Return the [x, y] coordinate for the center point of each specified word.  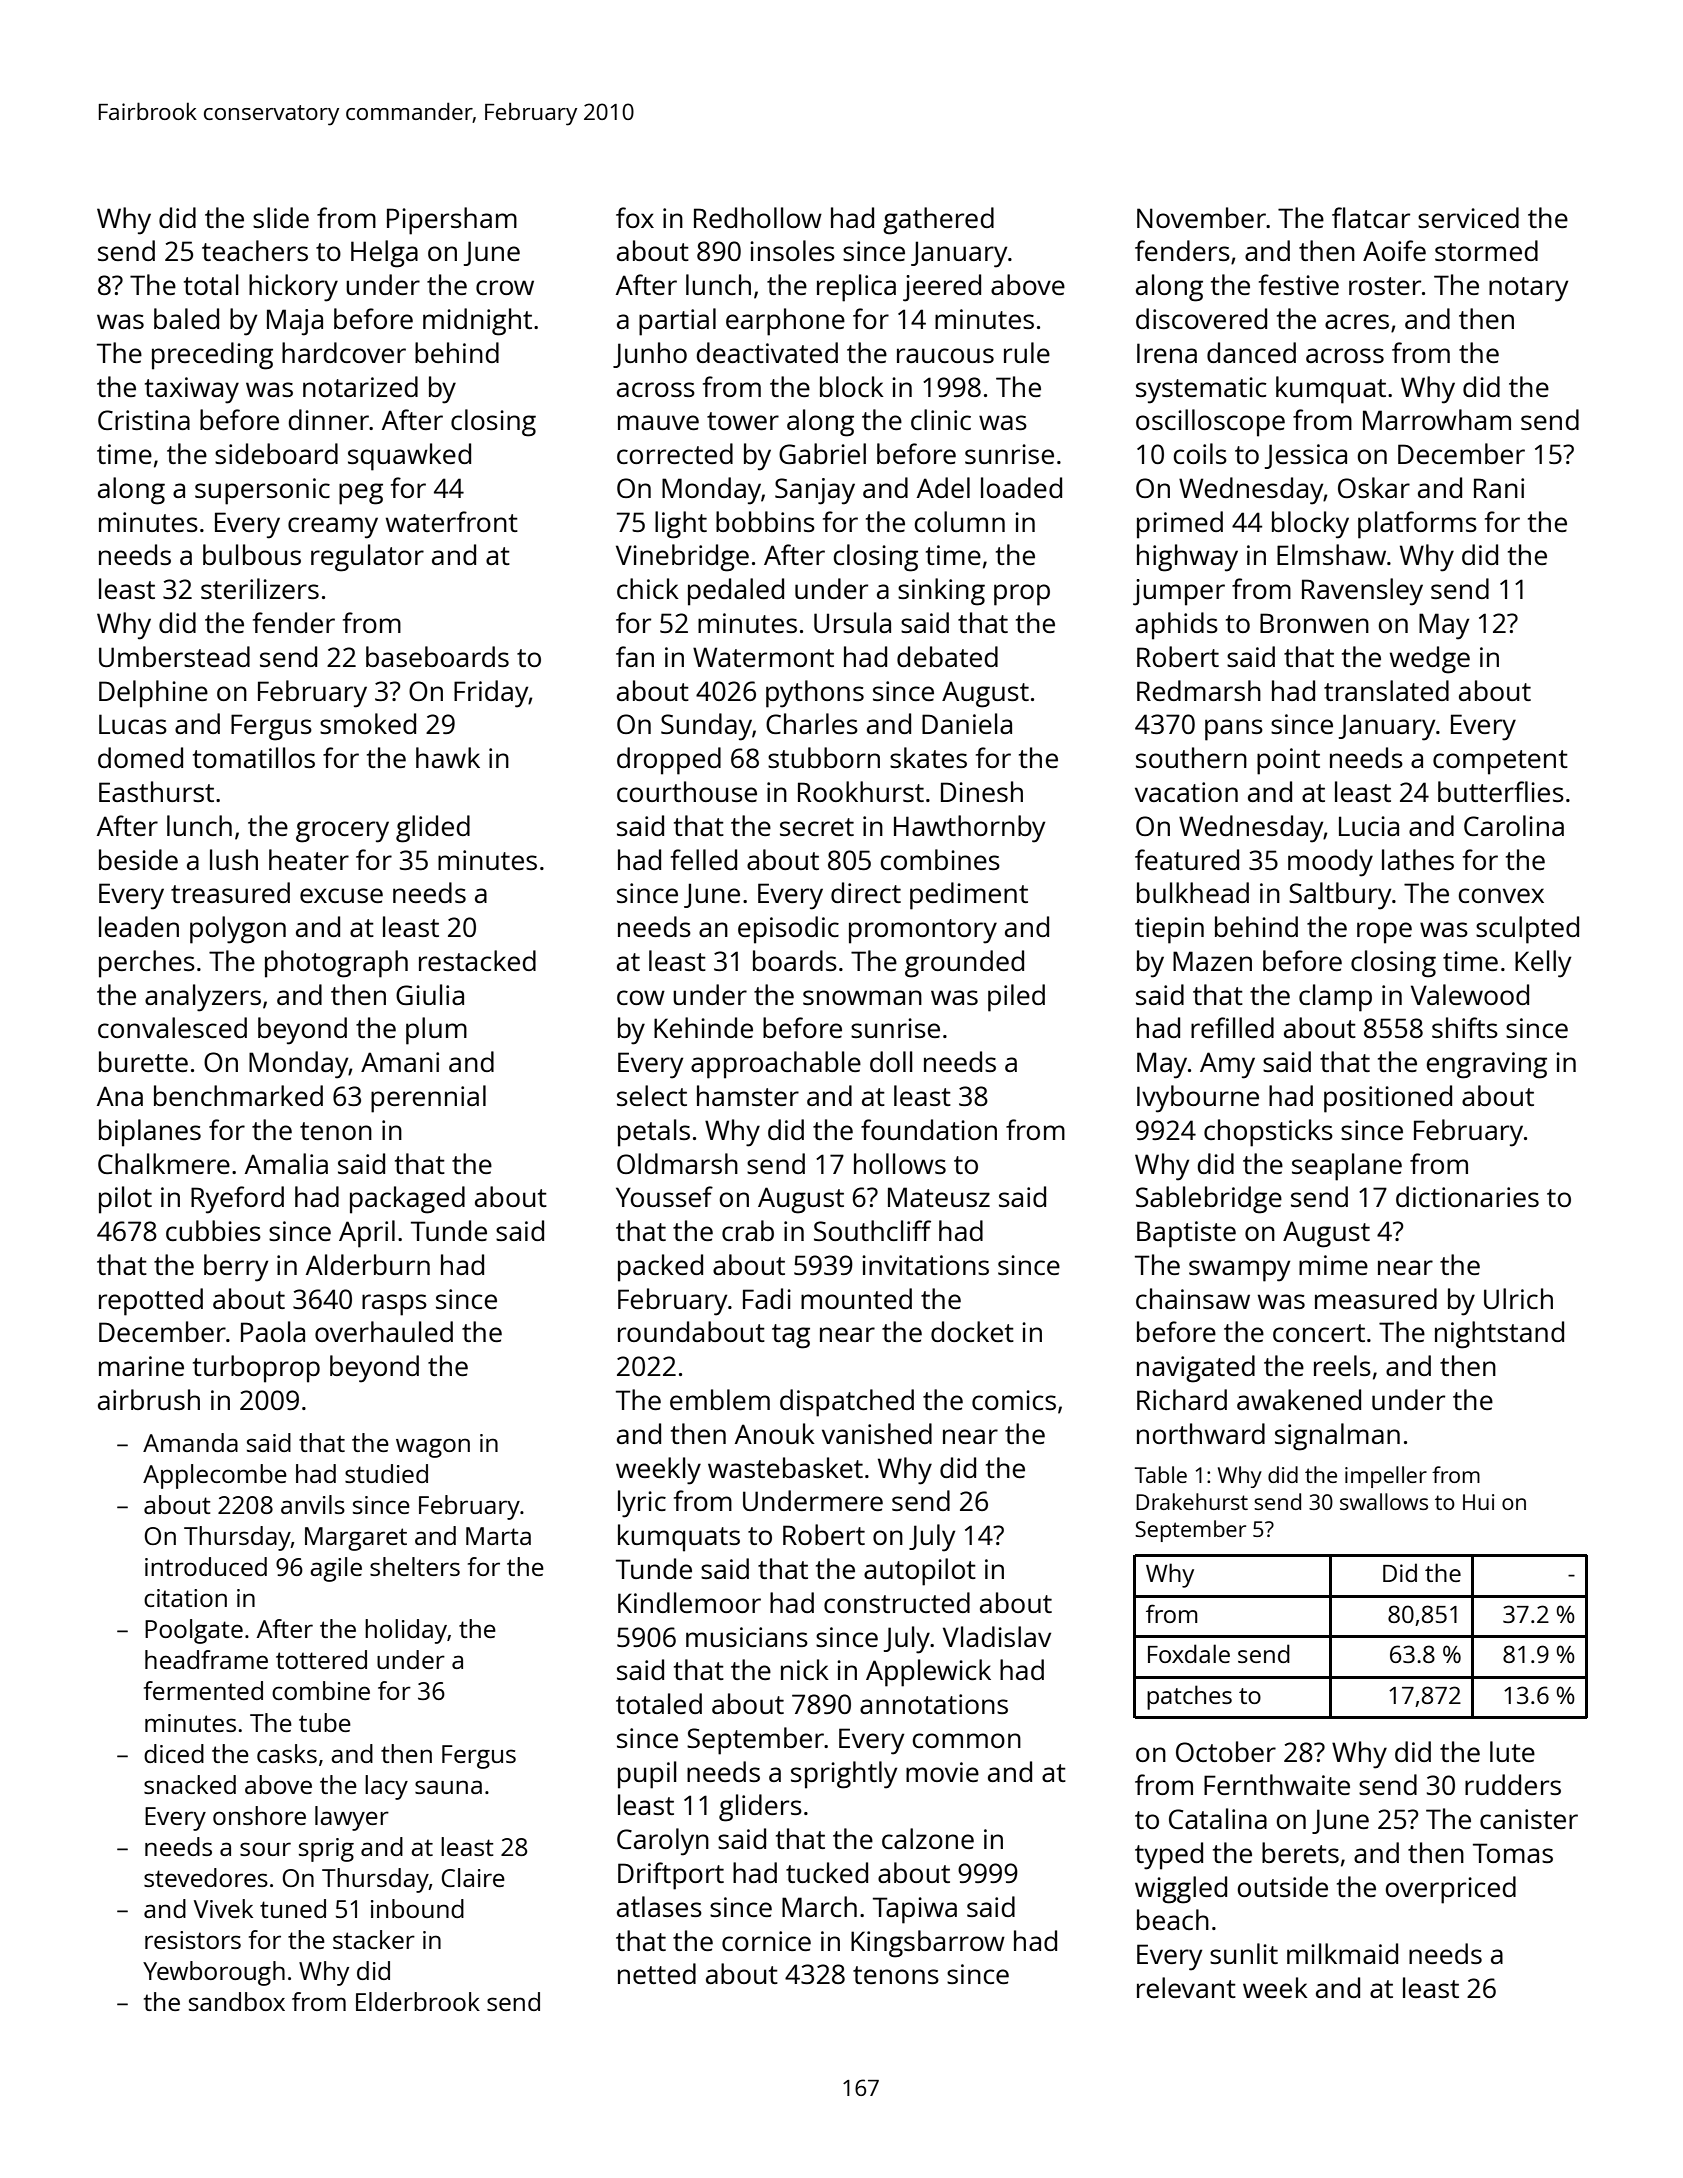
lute [1512, 1751]
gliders [760, 1808]
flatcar [1371, 217]
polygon [238, 930]
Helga [384, 254]
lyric [642, 1504]
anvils [313, 1504]
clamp [1335, 998]
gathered [938, 221]
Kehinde [703, 1027]
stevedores [206, 1877]
